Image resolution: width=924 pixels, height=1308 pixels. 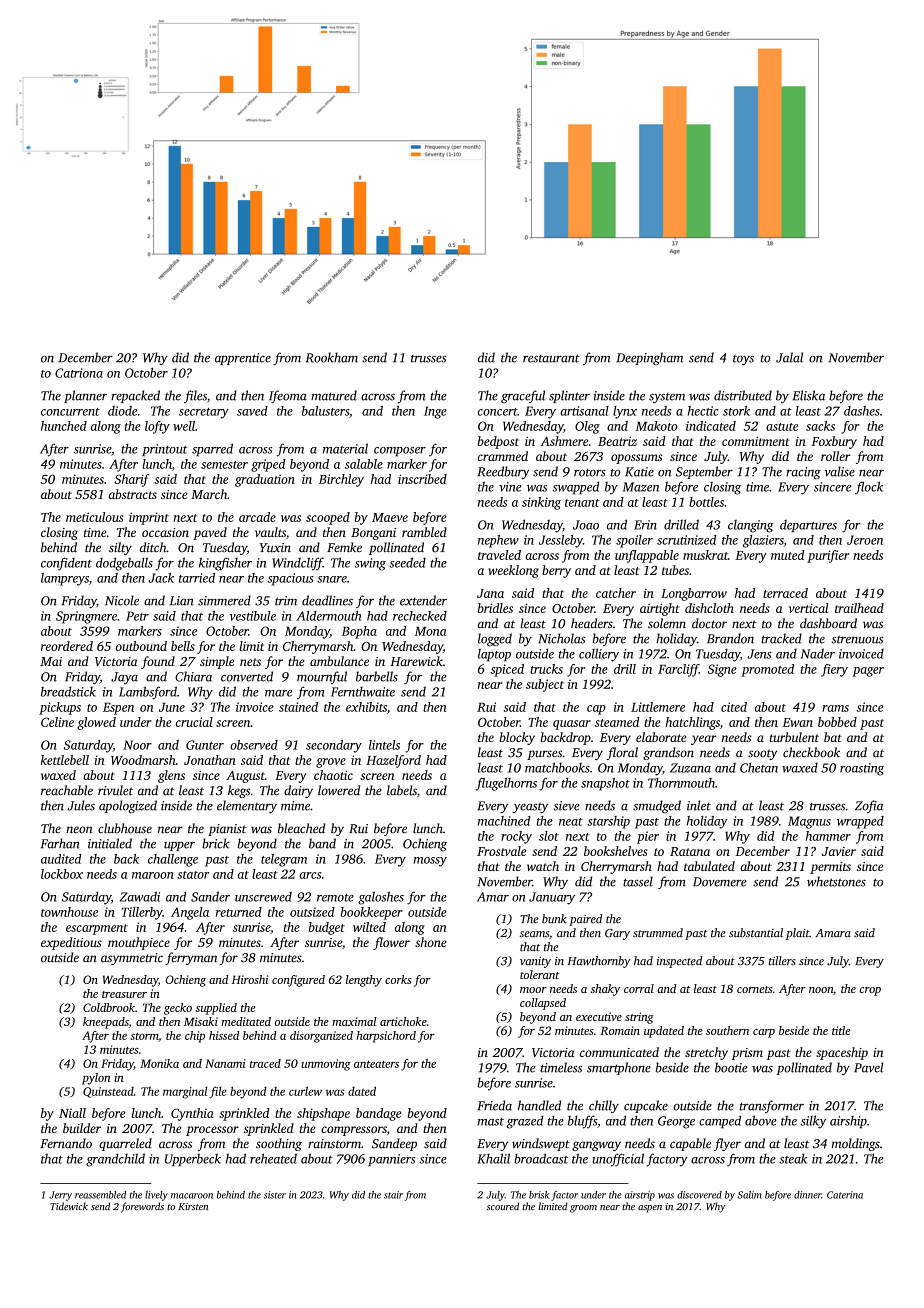 I want to click on secretary, so click(x=204, y=413).
